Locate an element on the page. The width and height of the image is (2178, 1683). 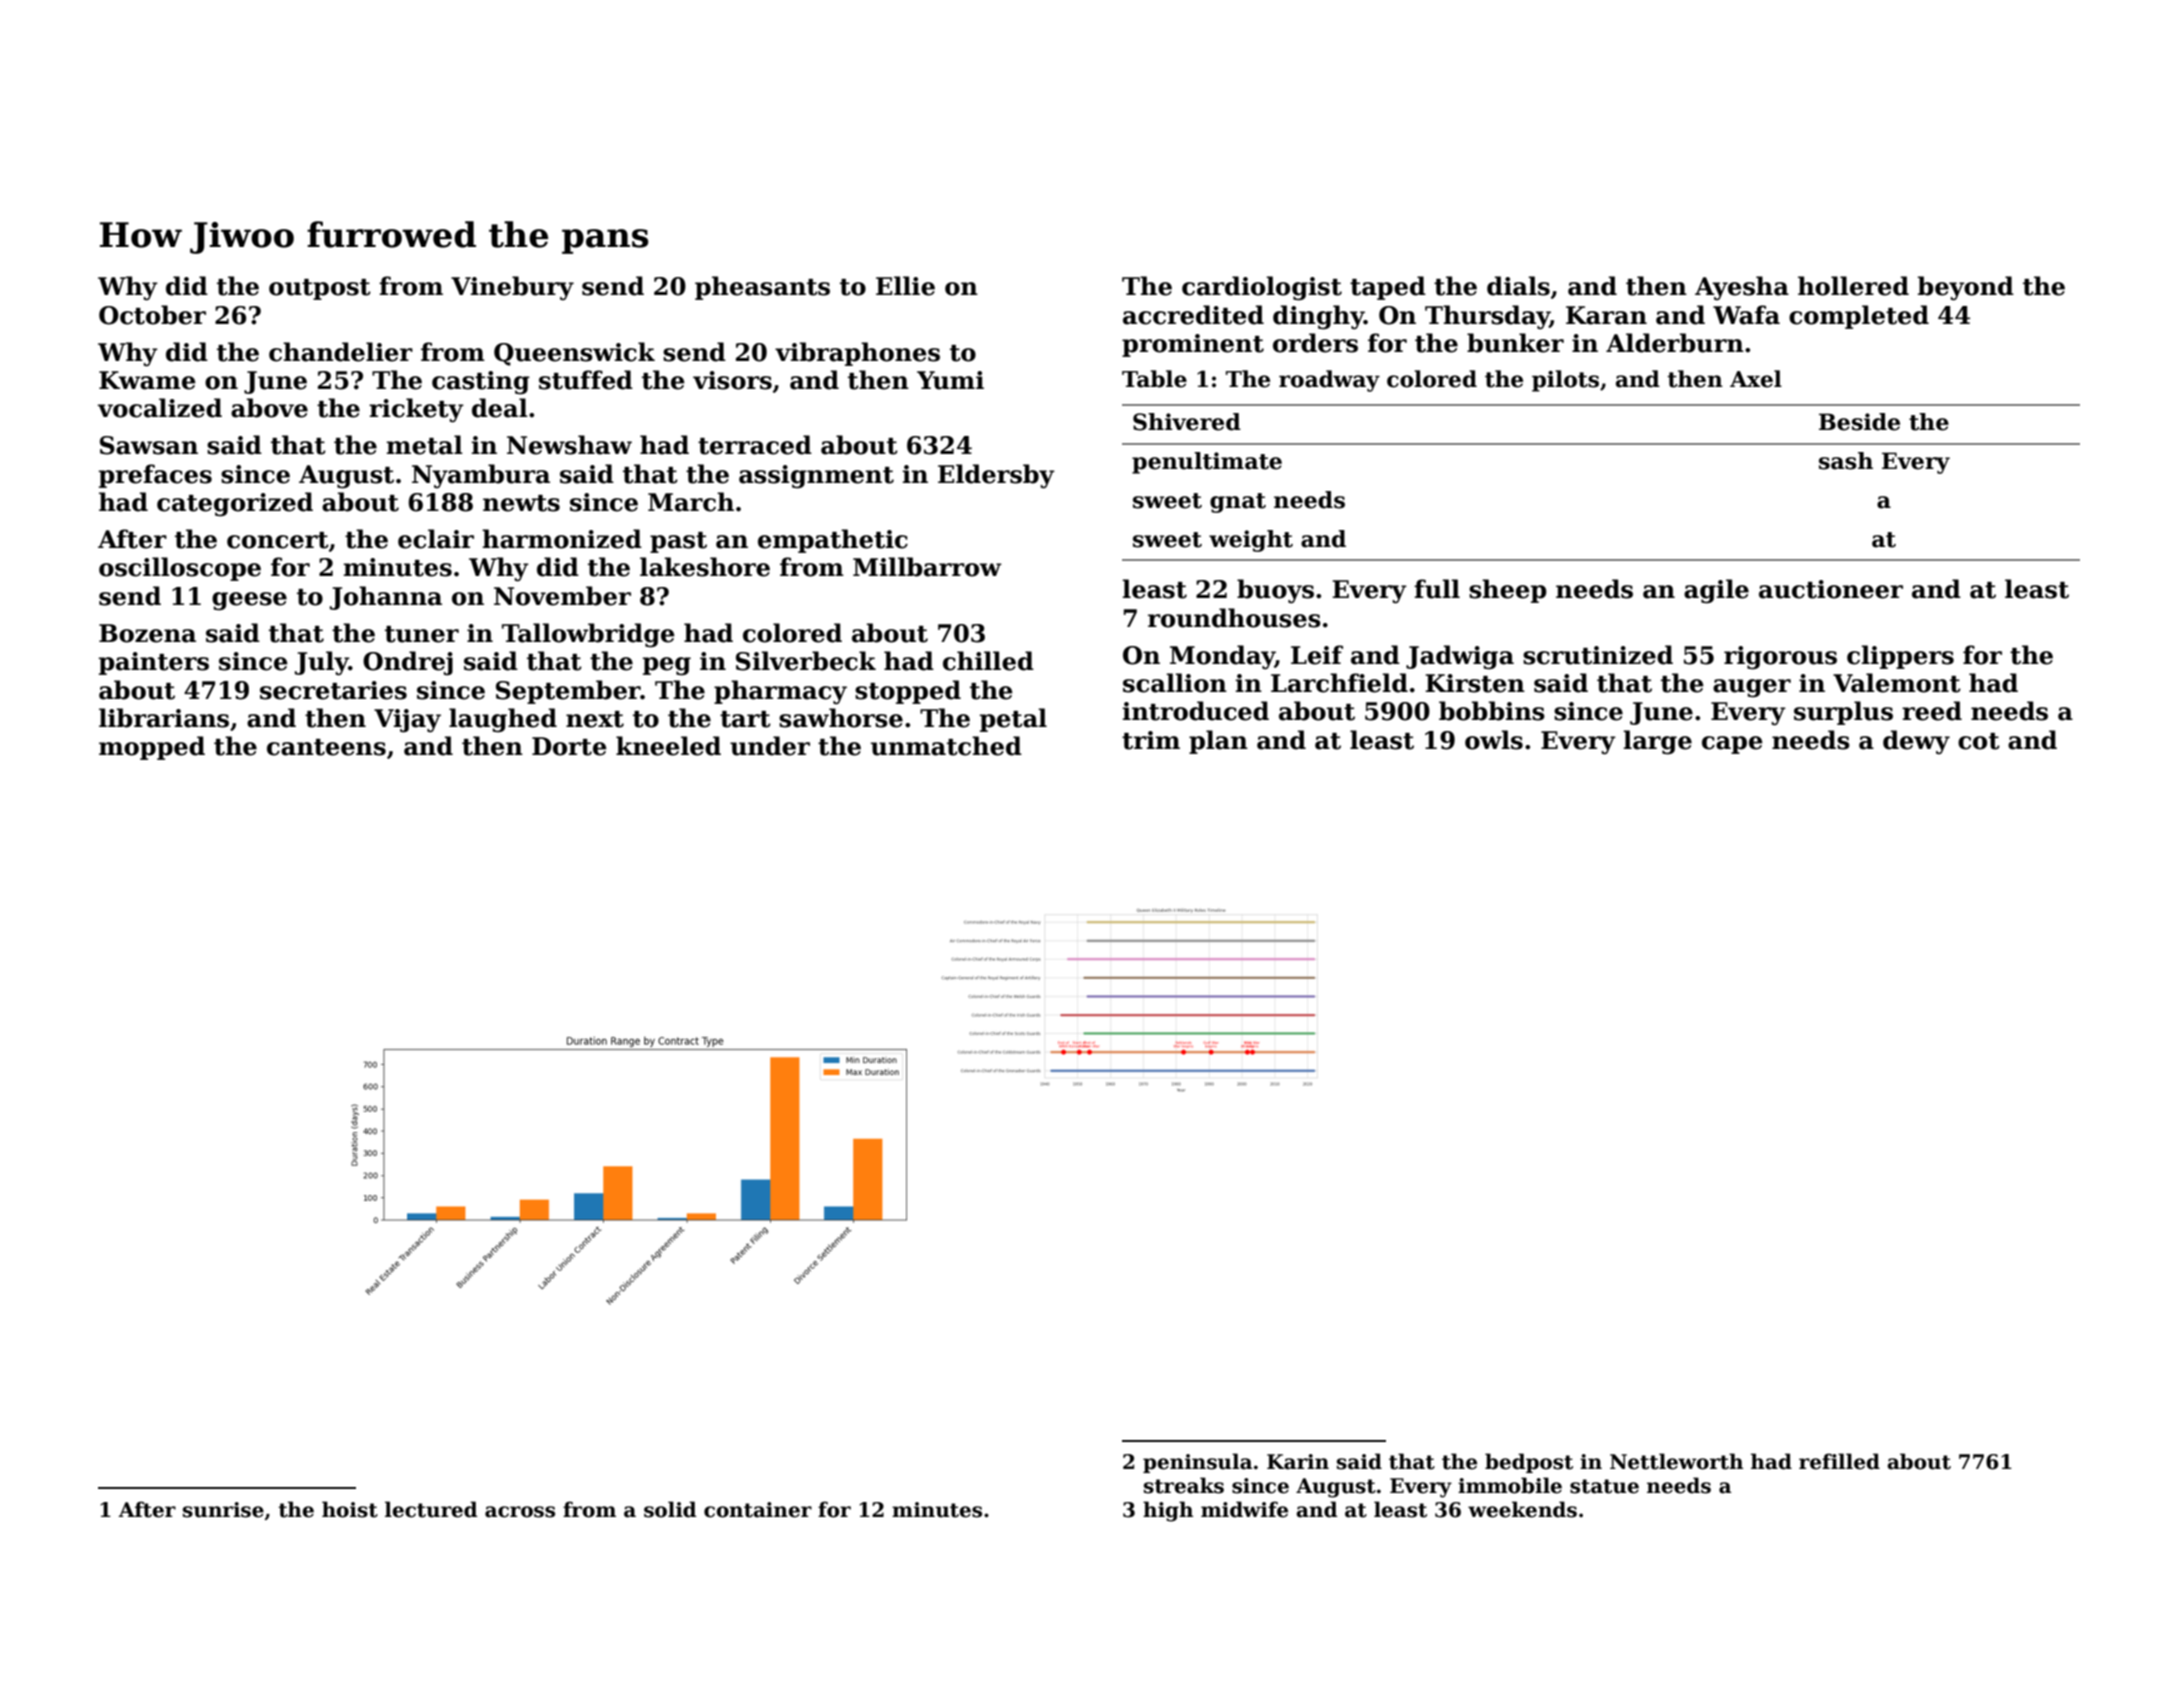
sunrise is located at coordinates (223, 1510).
